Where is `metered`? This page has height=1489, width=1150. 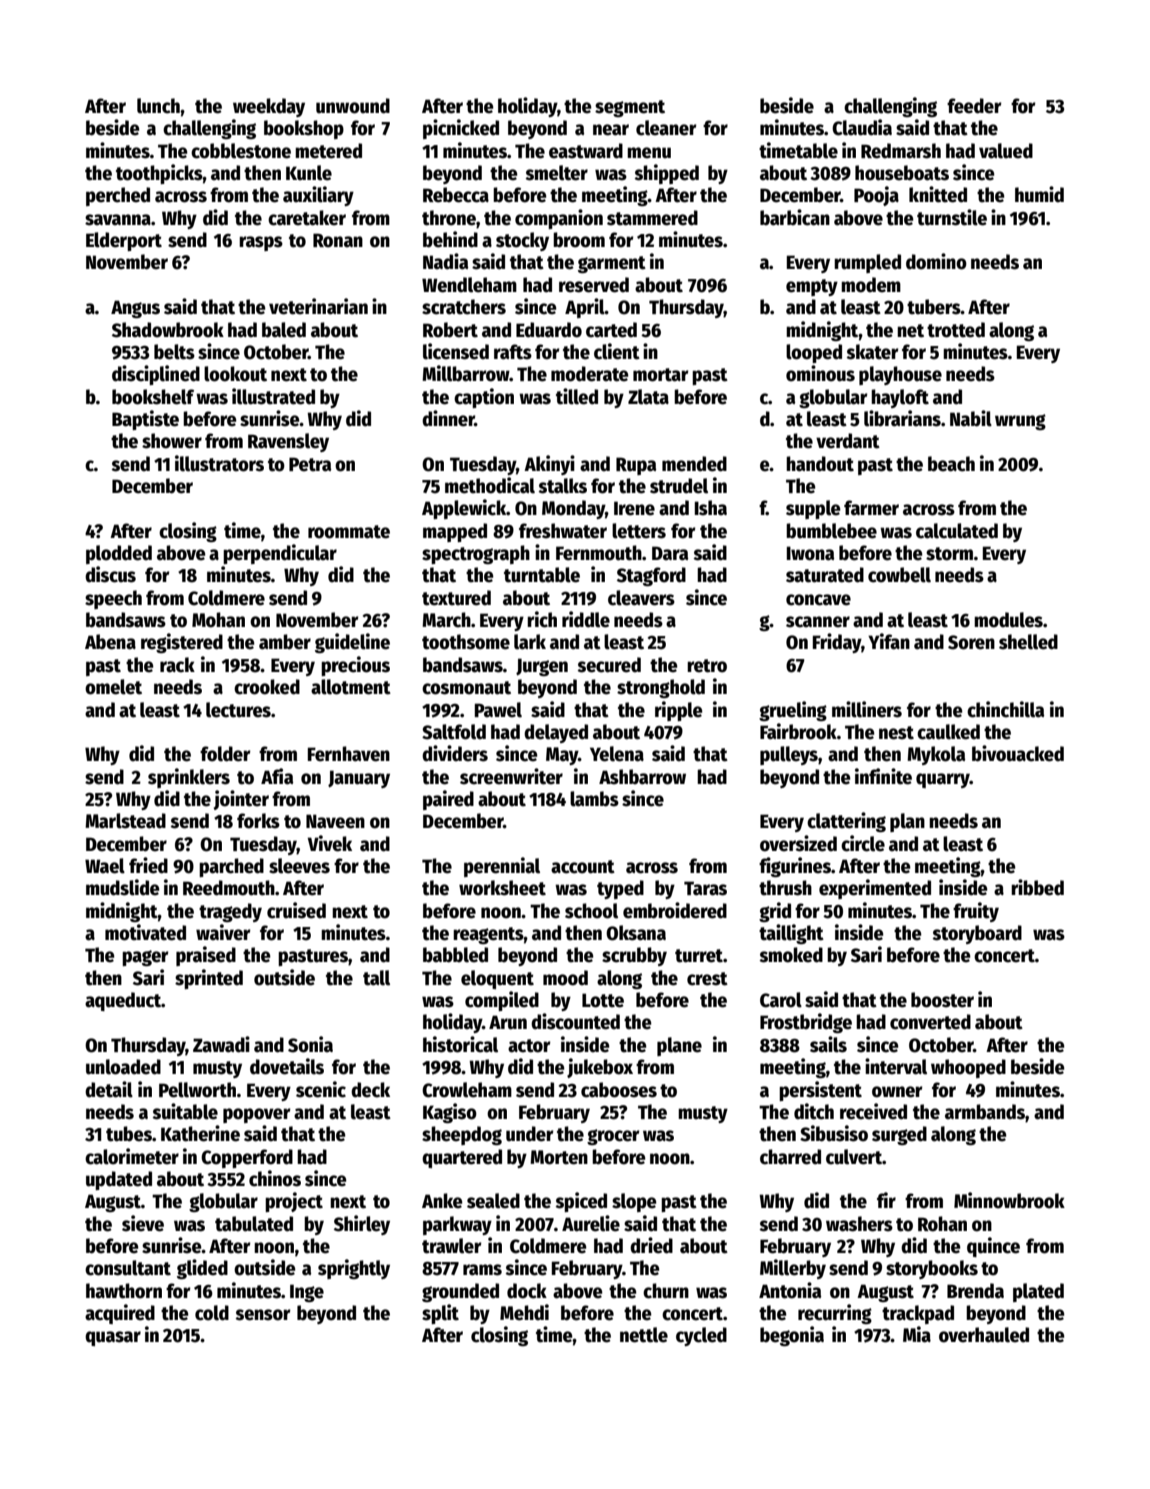
metered is located at coordinates (328, 151).
